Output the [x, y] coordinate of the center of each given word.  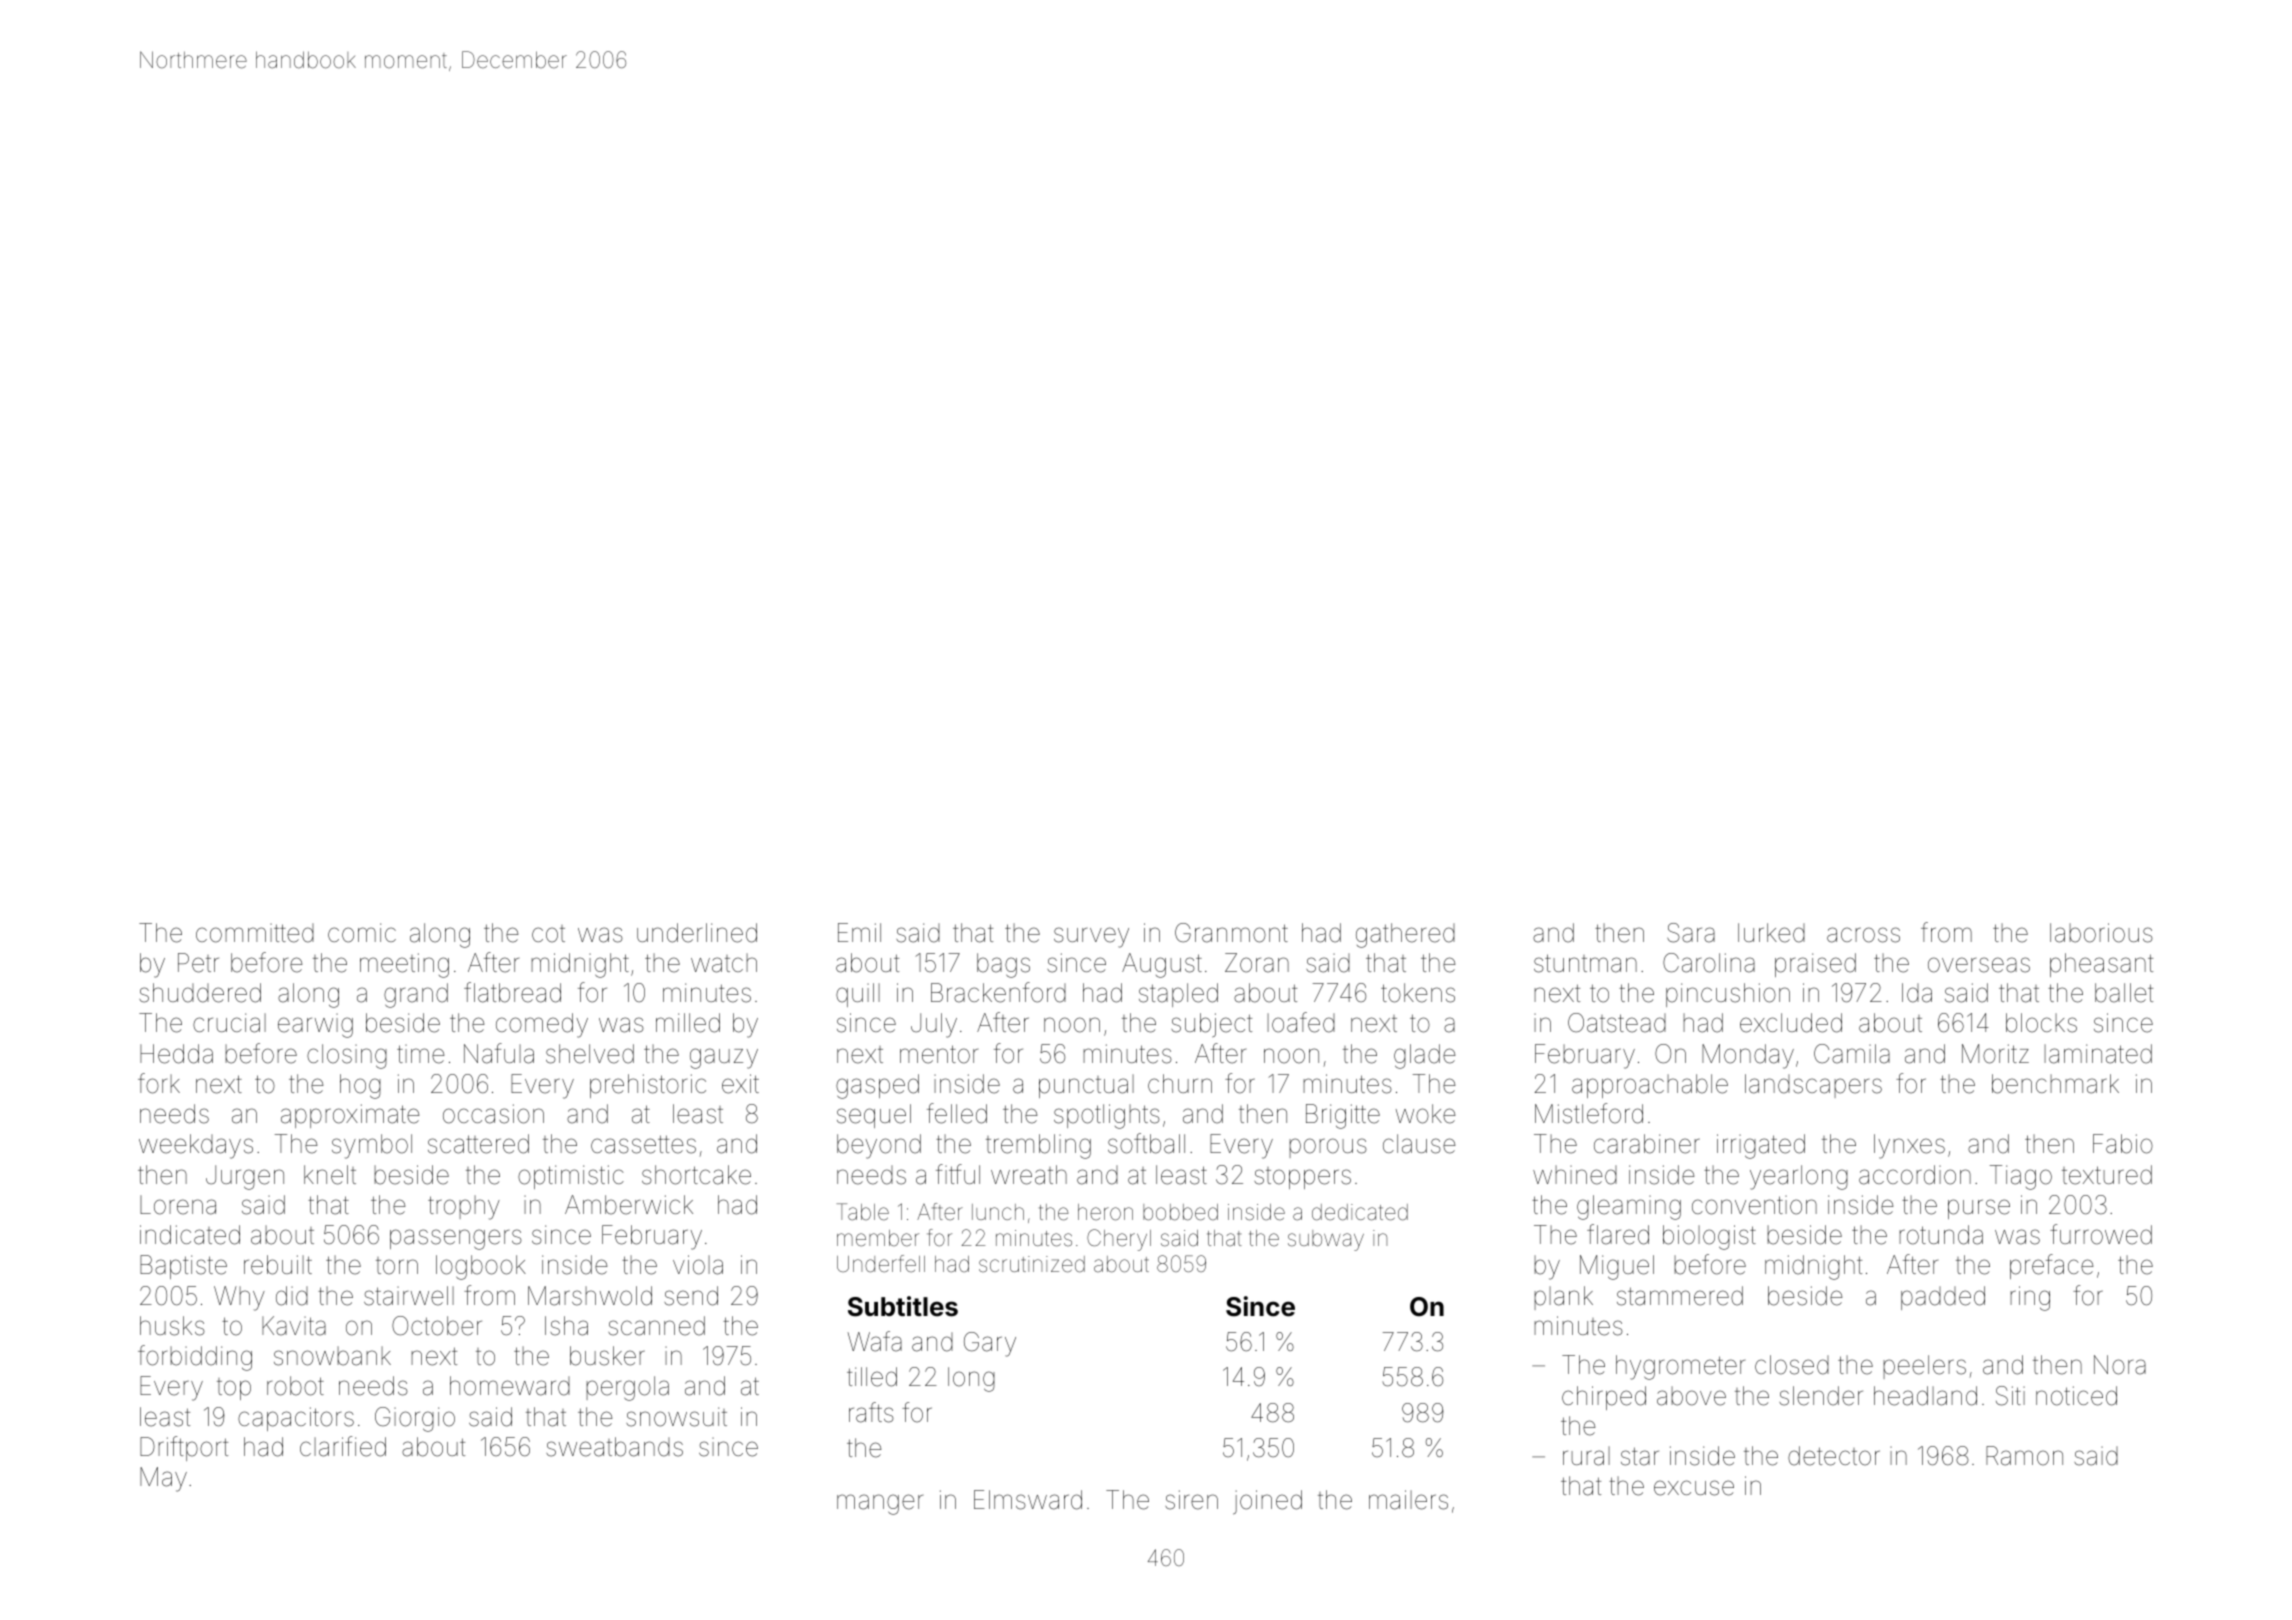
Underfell [881, 1264]
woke [1426, 1114]
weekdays [196, 1146]
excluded [1791, 1023]
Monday [1748, 1056]
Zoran [1257, 963]
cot [548, 934]
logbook [481, 1267]
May [163, 1479]
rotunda [1941, 1235]
